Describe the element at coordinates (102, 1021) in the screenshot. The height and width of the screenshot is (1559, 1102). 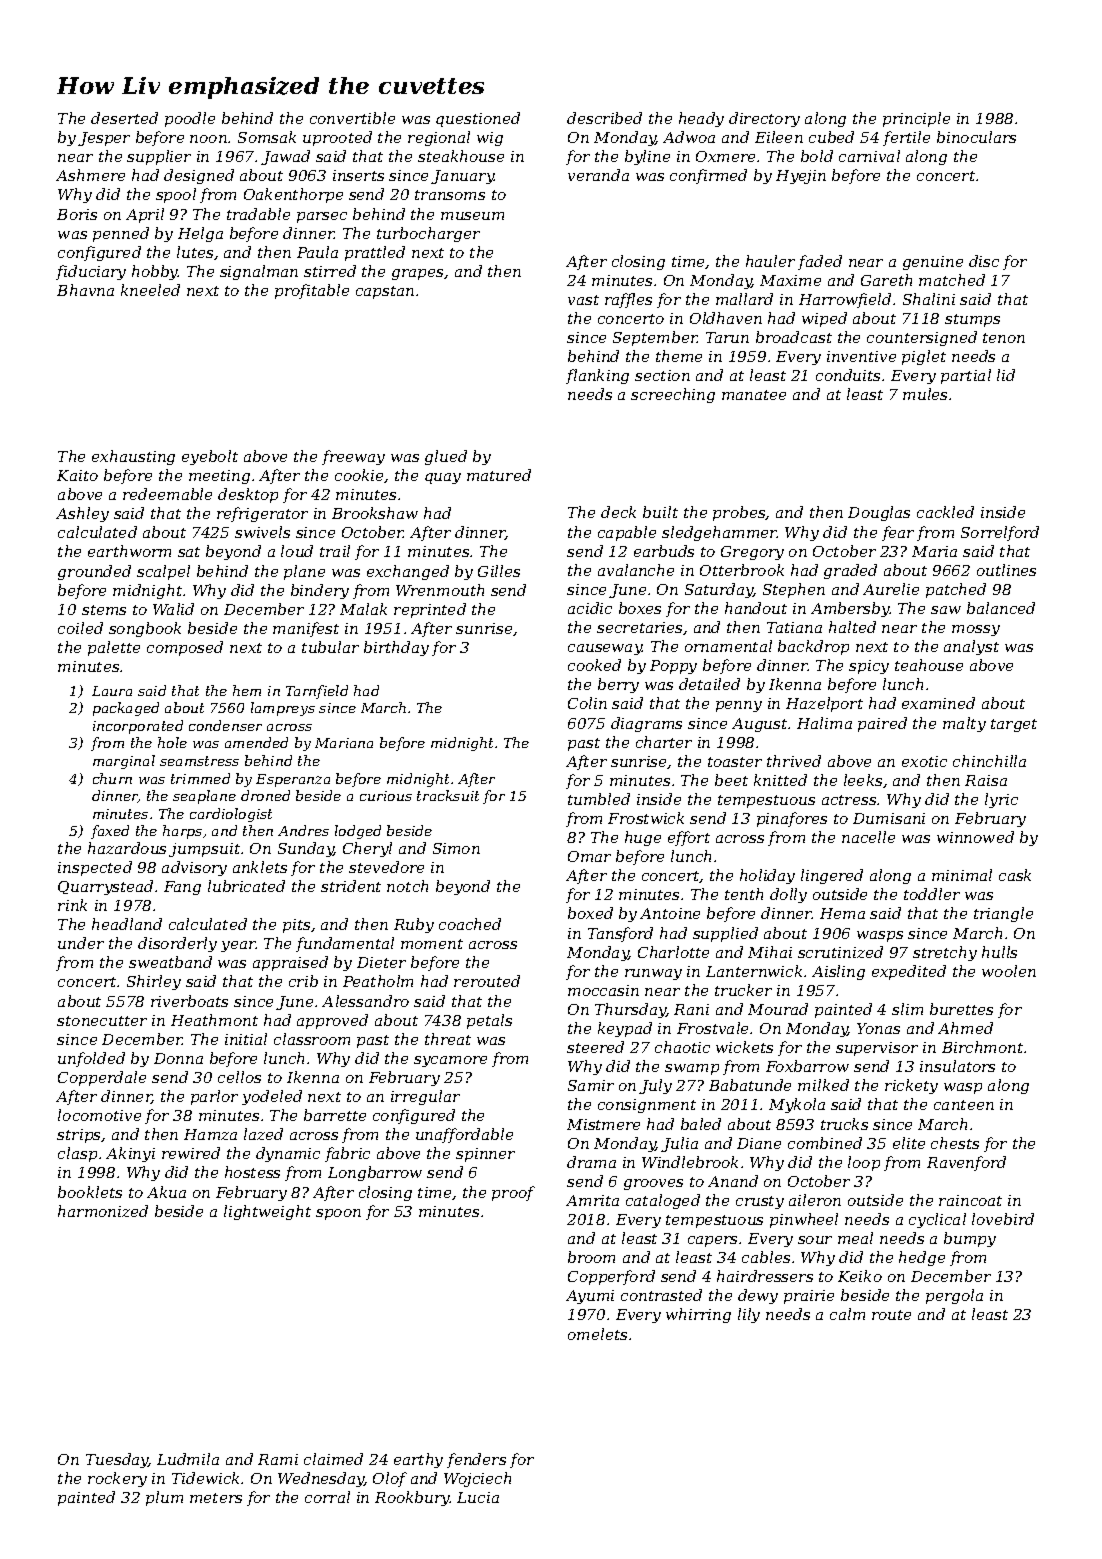
I see `stonecutter` at that location.
